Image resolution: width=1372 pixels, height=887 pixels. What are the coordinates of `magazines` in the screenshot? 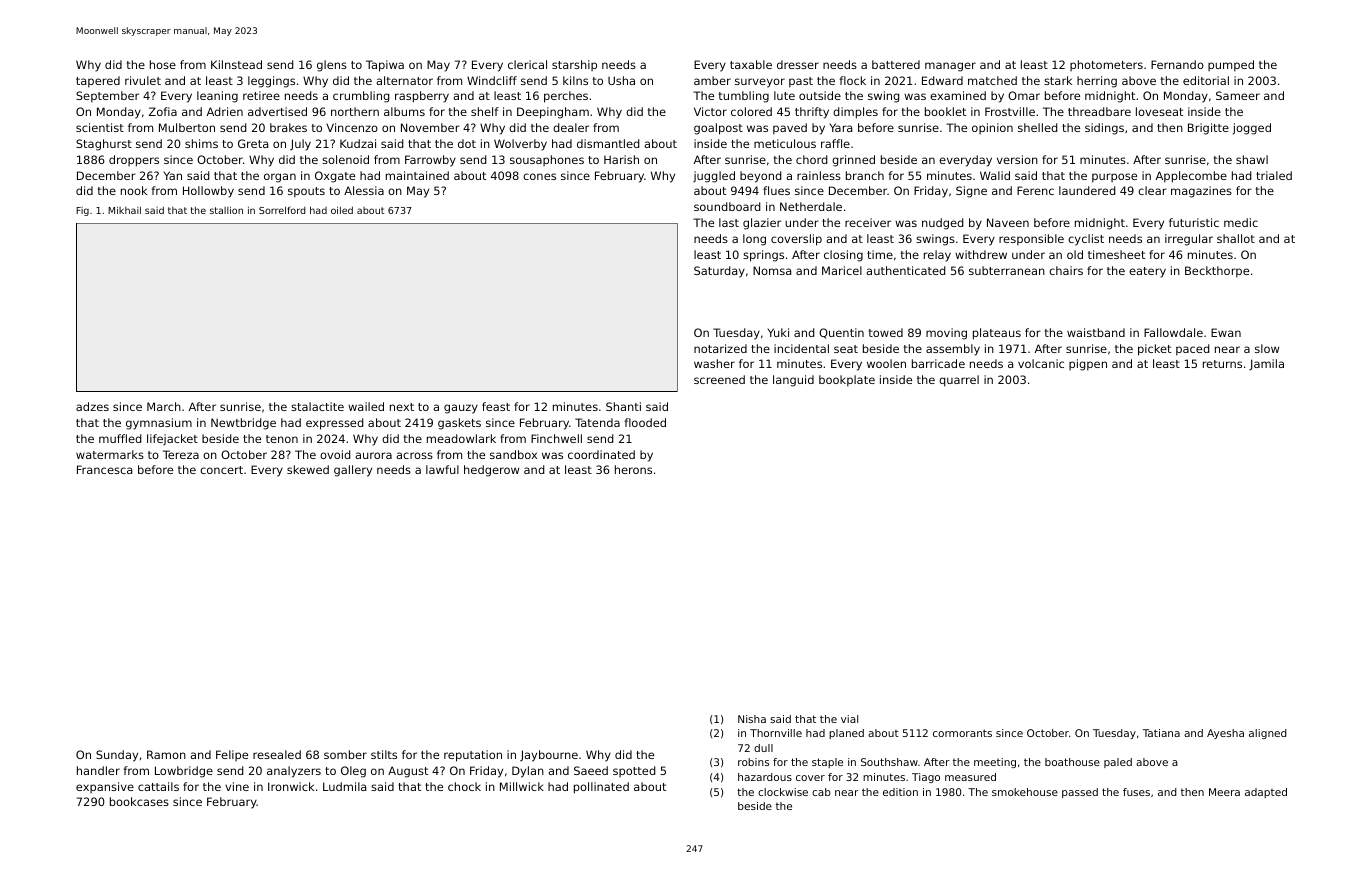 It's located at (1201, 192).
